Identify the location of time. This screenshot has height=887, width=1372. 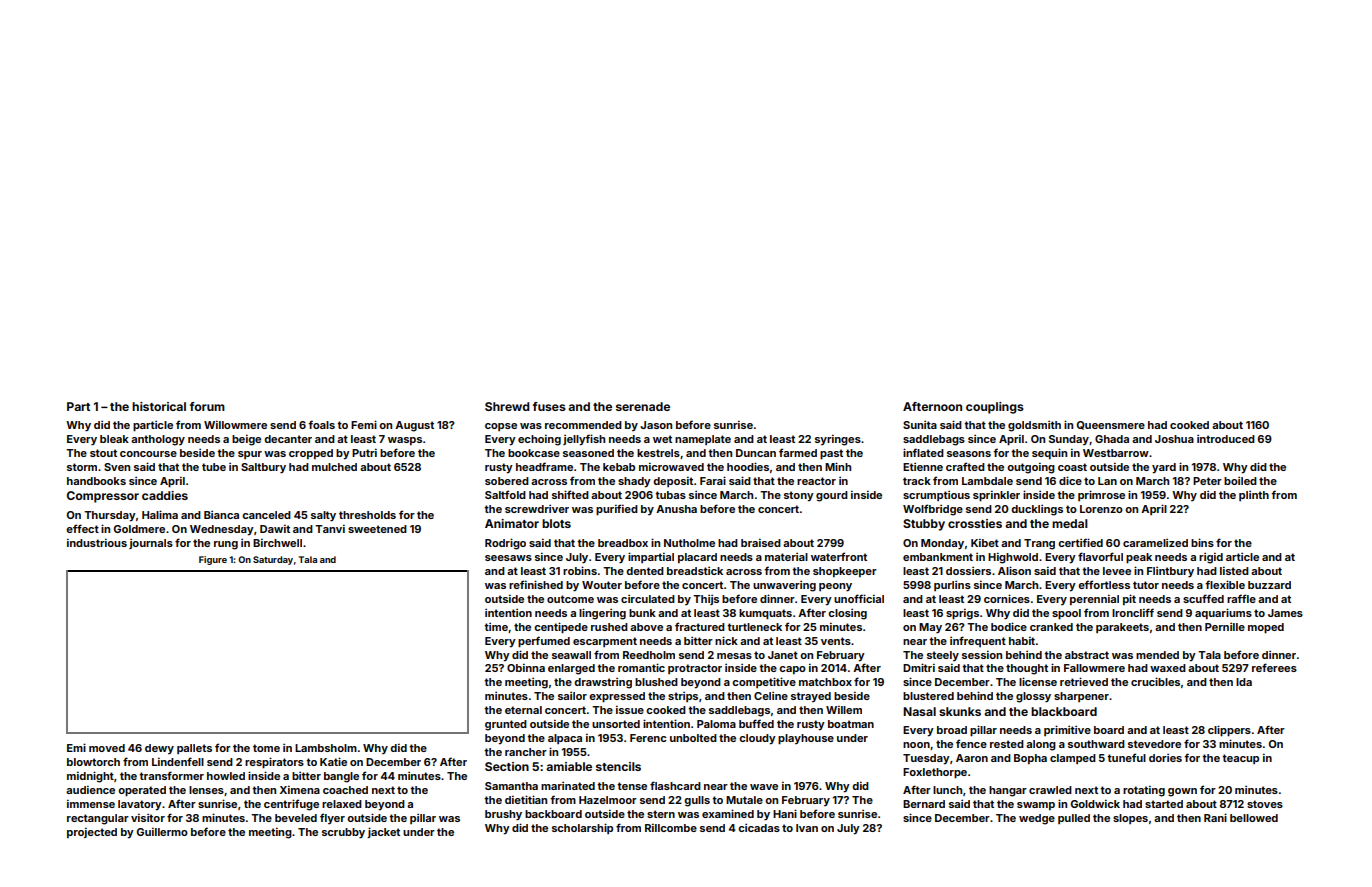
(496, 626).
